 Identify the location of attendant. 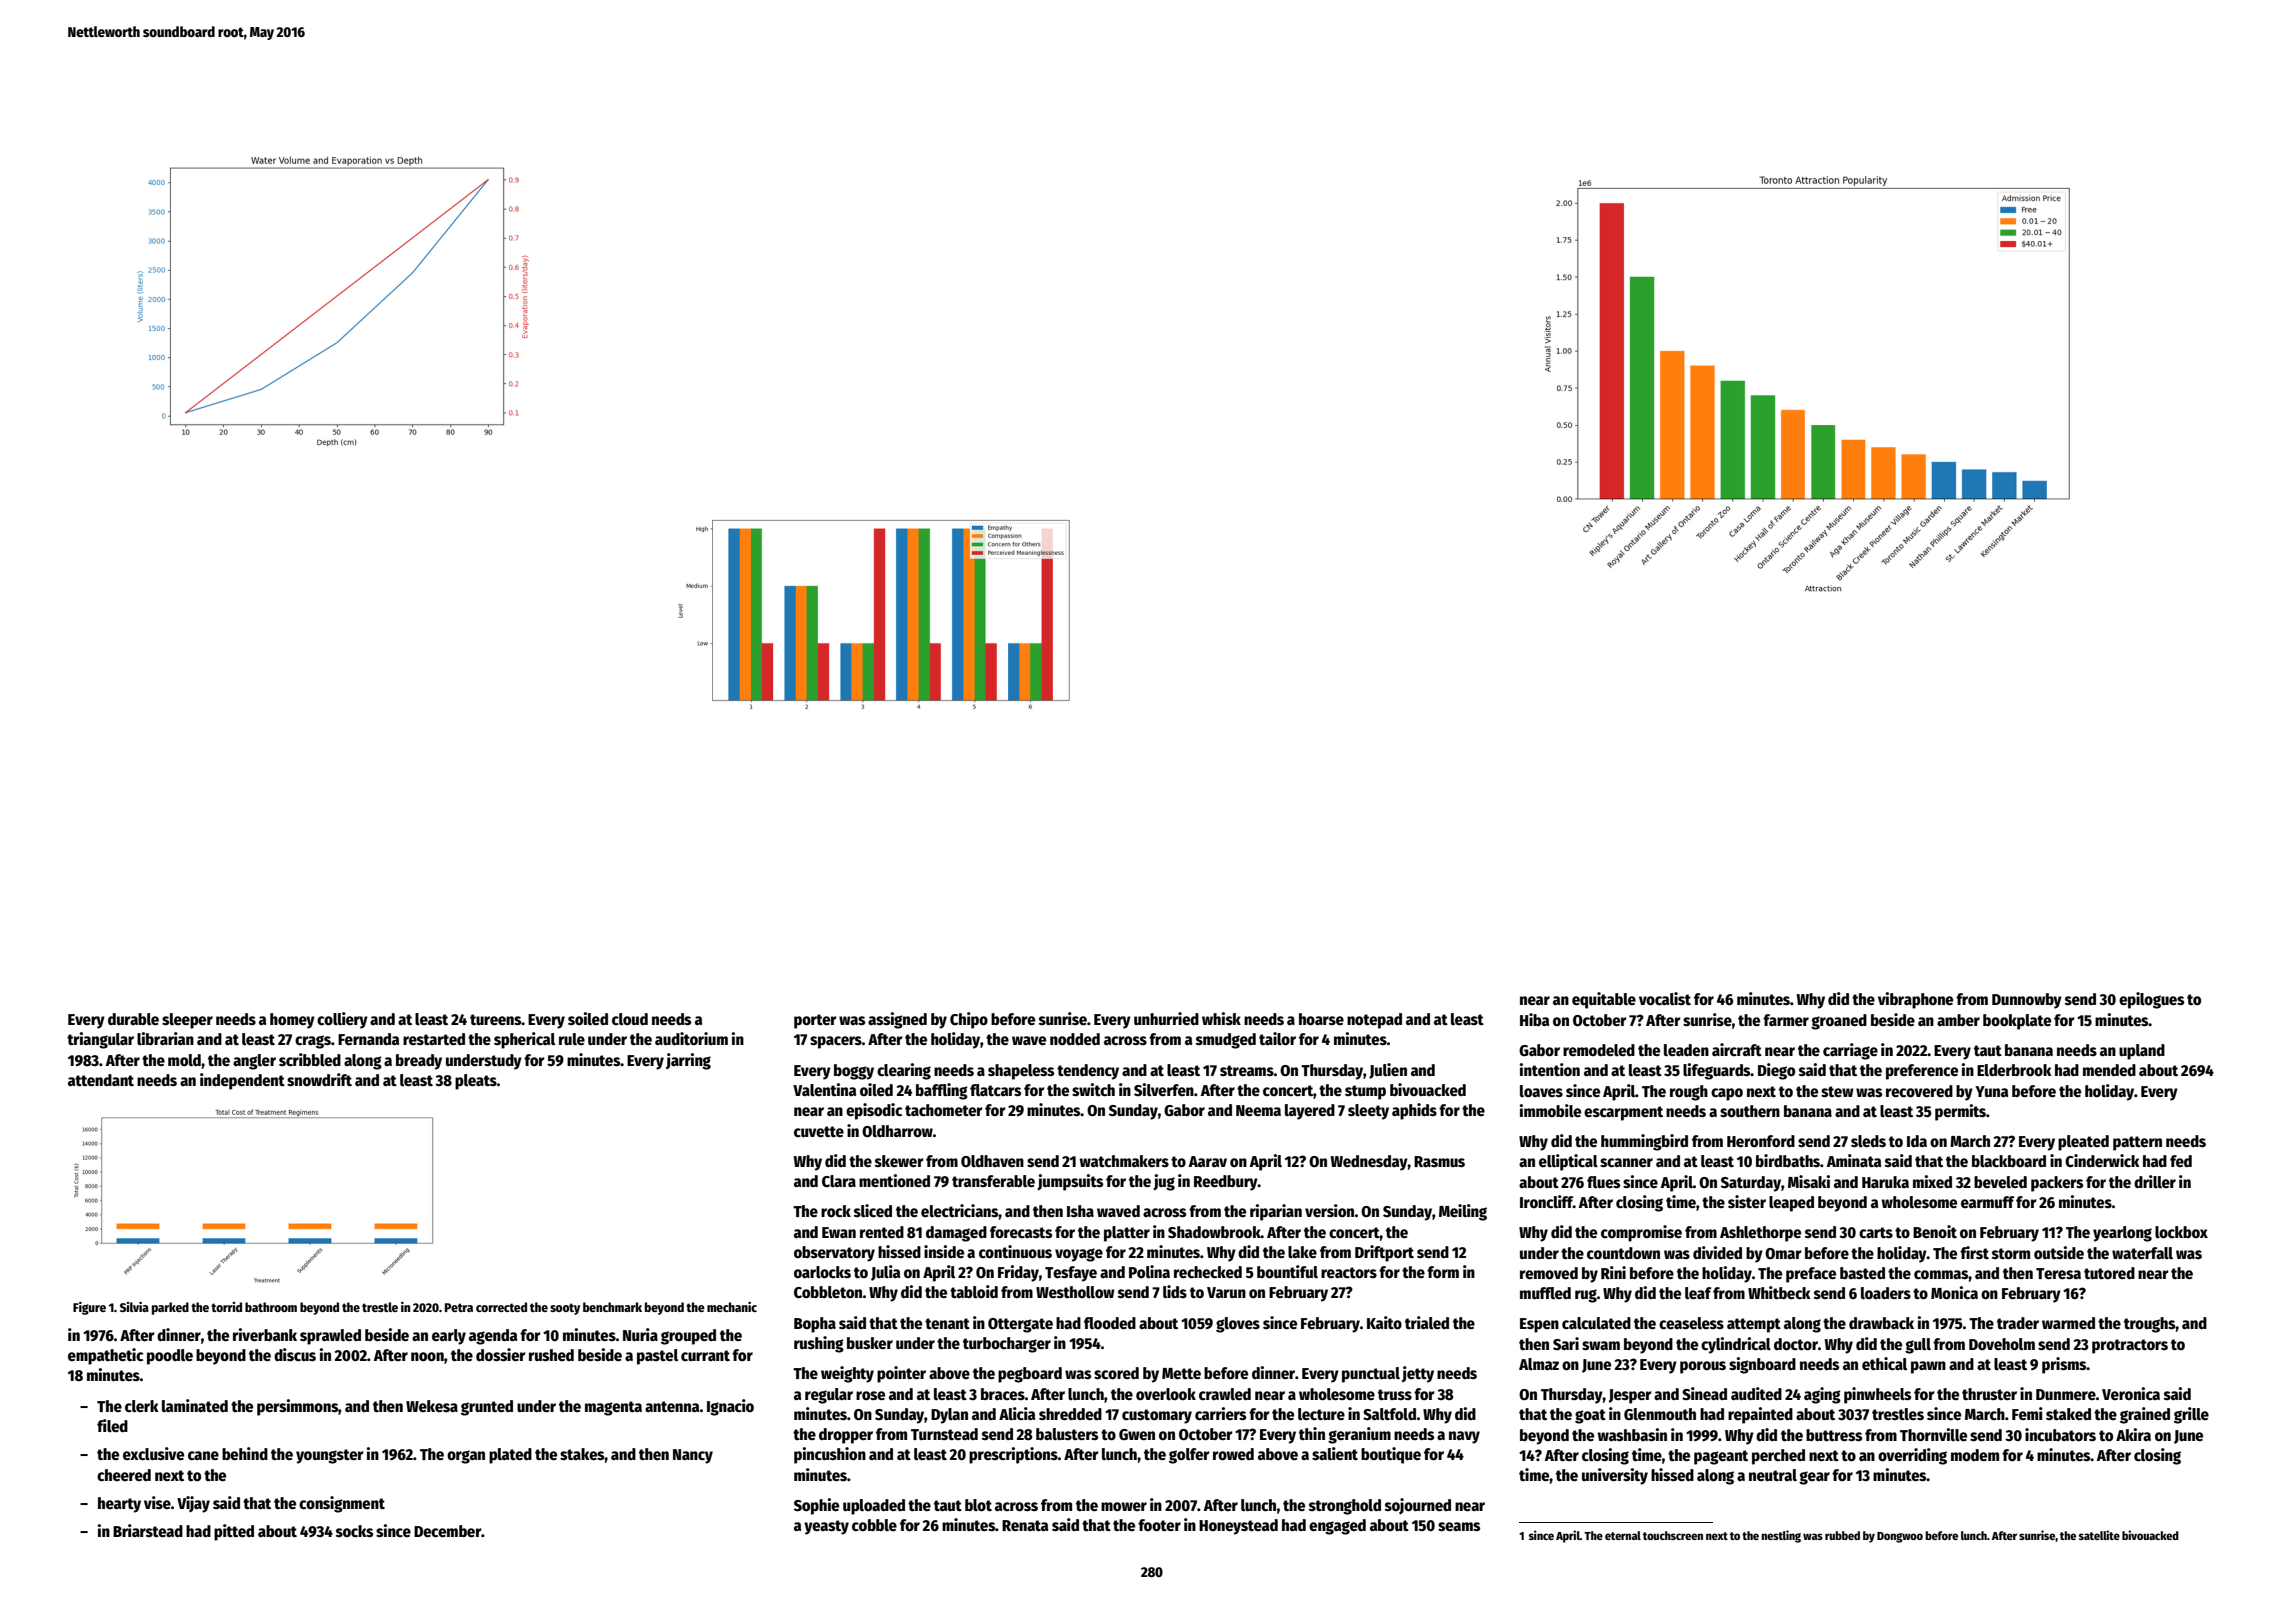
(101, 1080).
